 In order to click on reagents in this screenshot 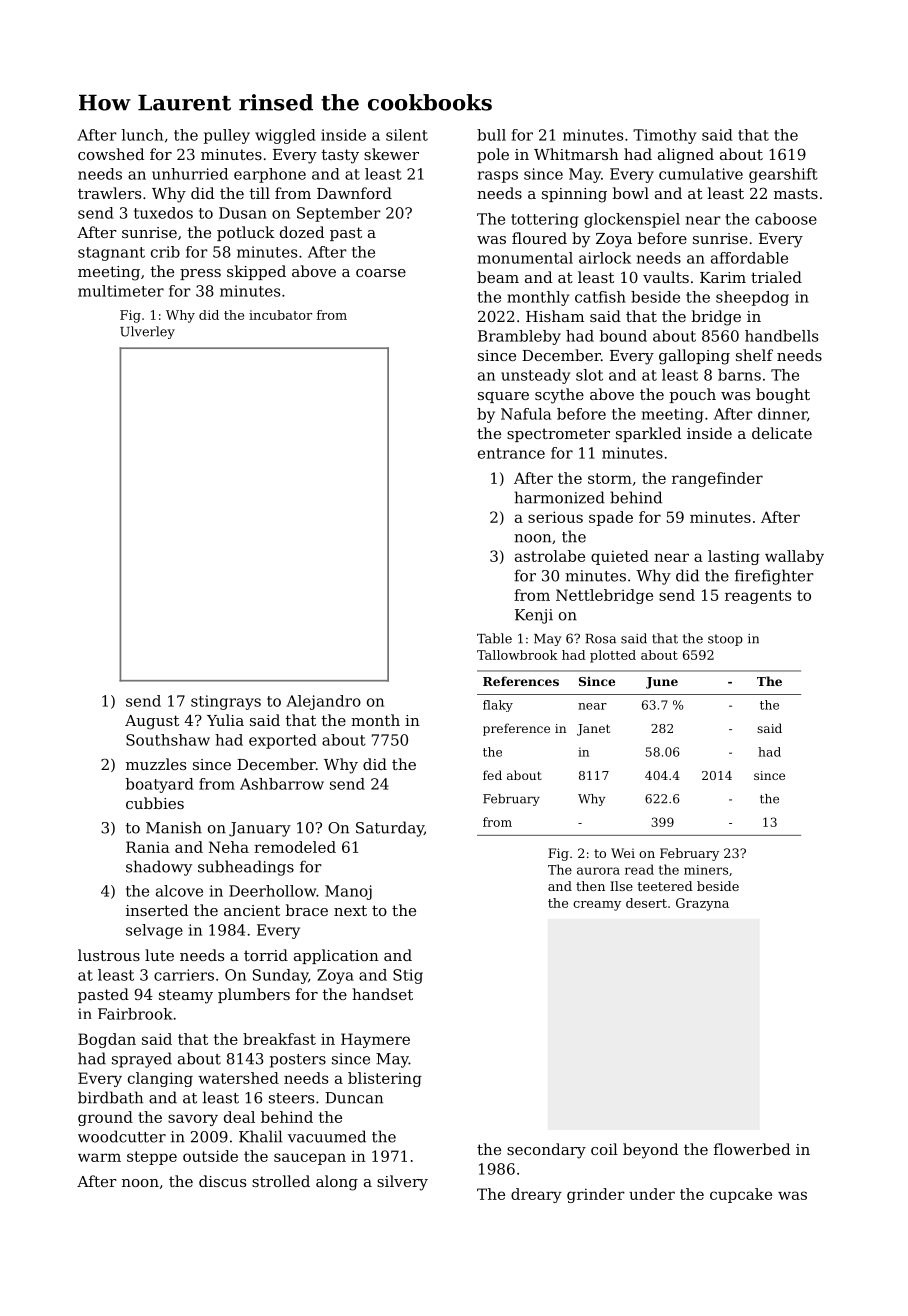, I will do `click(758, 597)`.
